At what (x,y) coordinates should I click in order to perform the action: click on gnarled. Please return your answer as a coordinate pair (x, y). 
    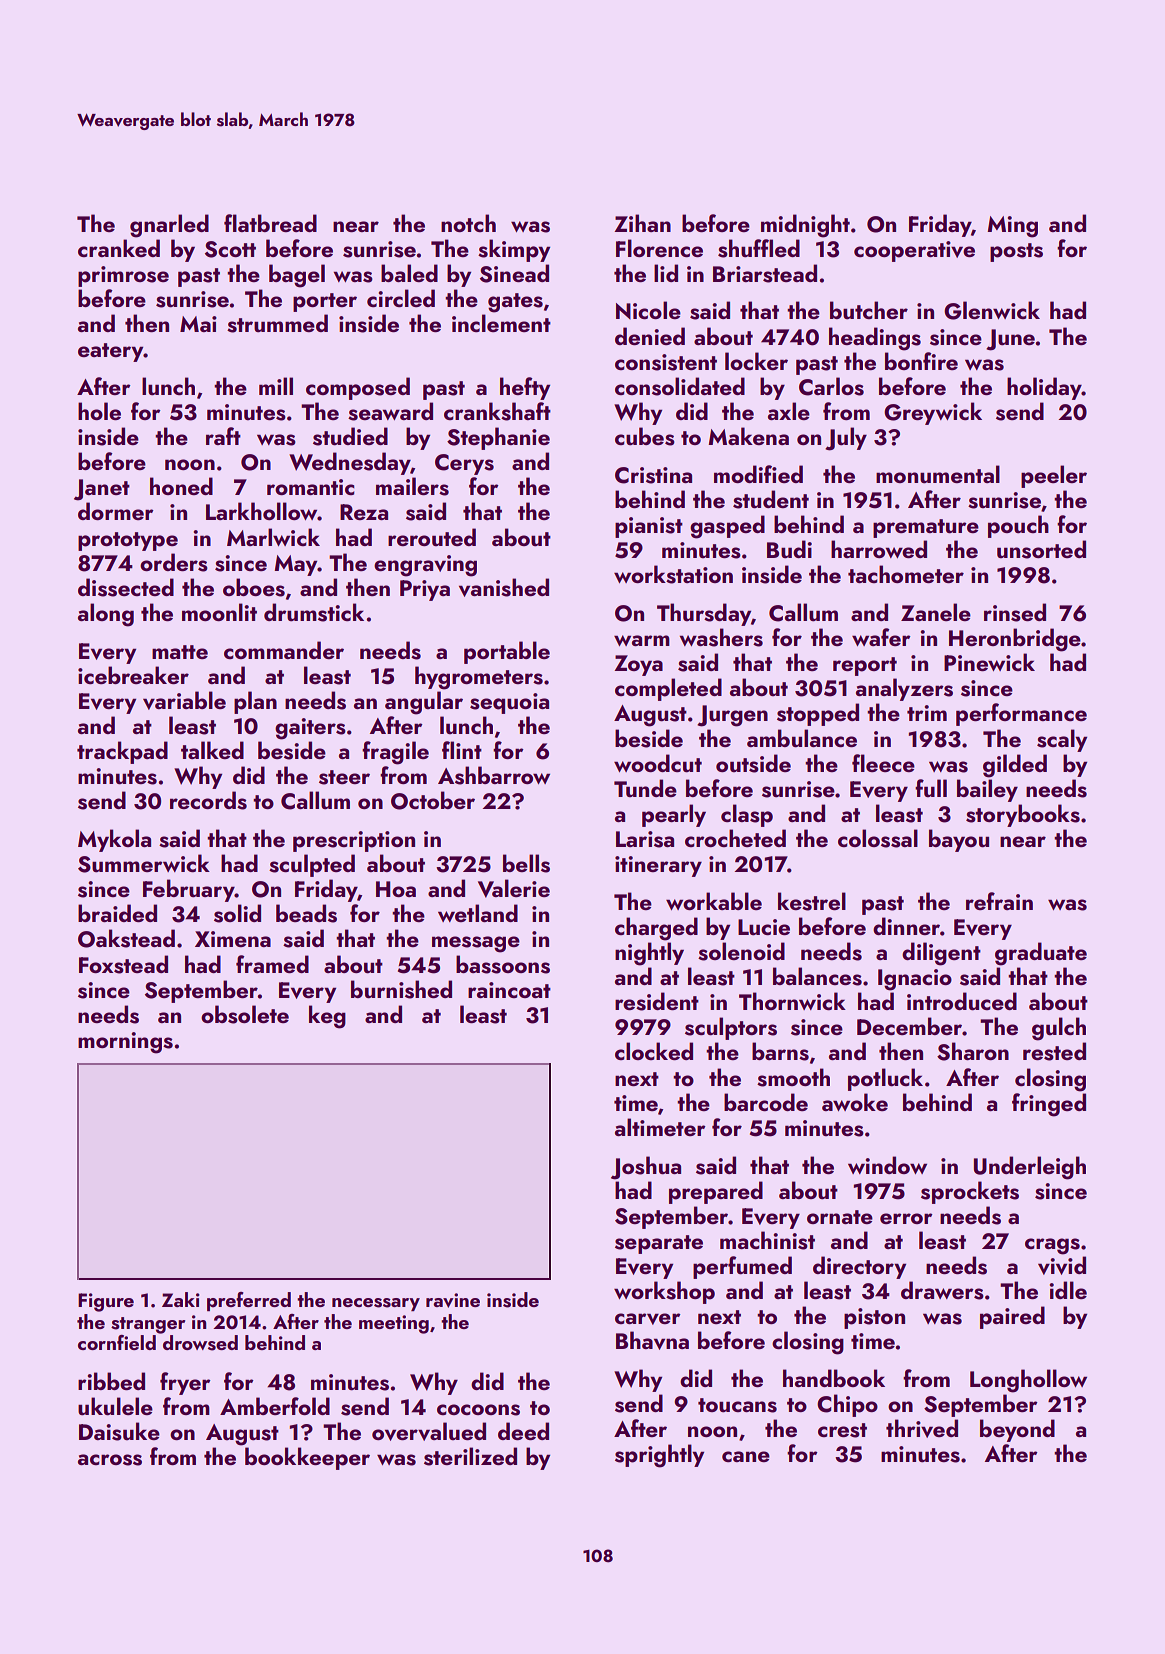
    Looking at the image, I should click on (169, 226).
